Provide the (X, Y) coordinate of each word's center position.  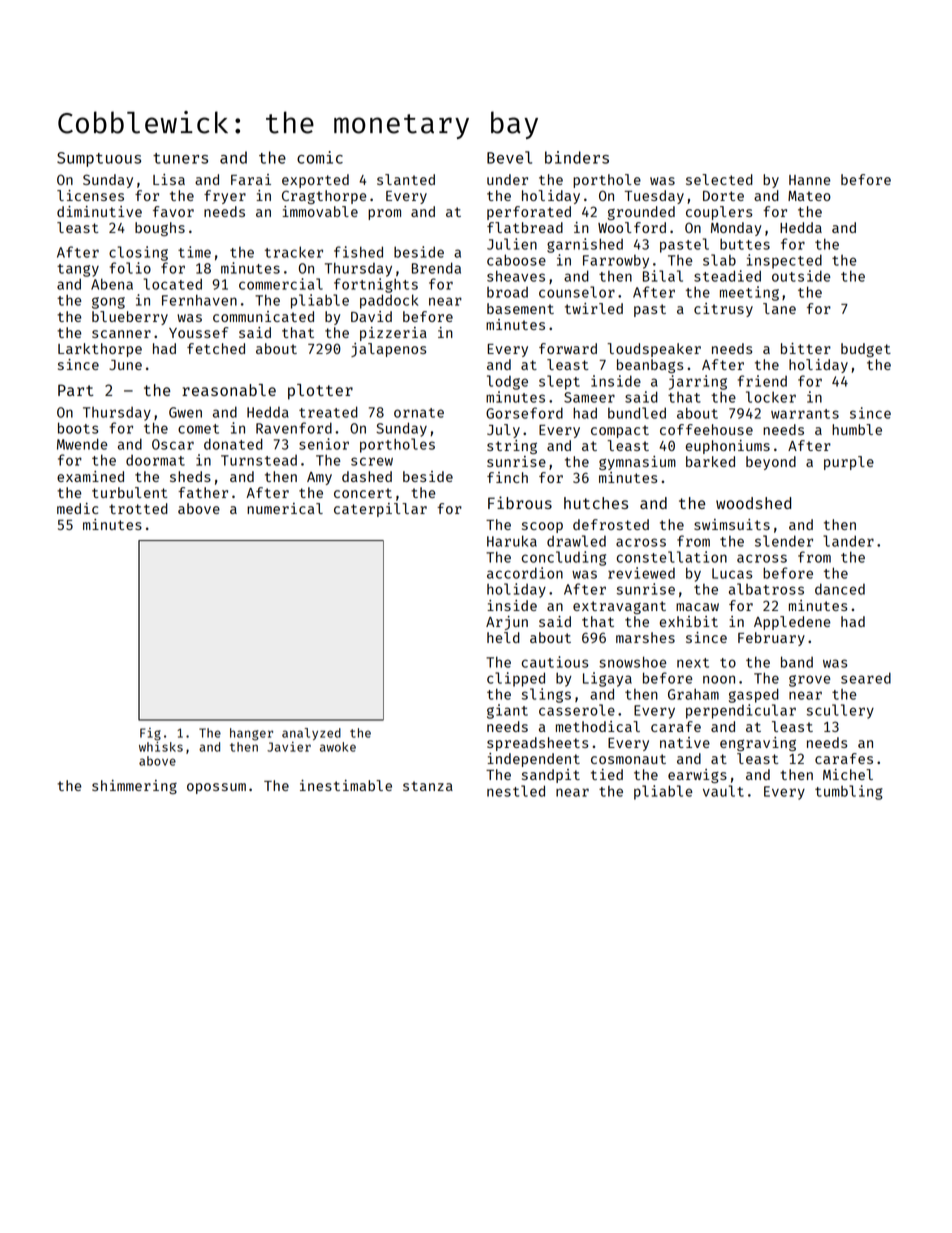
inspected (784, 261)
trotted (138, 508)
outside (801, 276)
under (507, 179)
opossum (216, 788)
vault (723, 791)
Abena (112, 284)
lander (848, 541)
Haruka (512, 541)
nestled (516, 791)
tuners (180, 158)
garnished (585, 245)
